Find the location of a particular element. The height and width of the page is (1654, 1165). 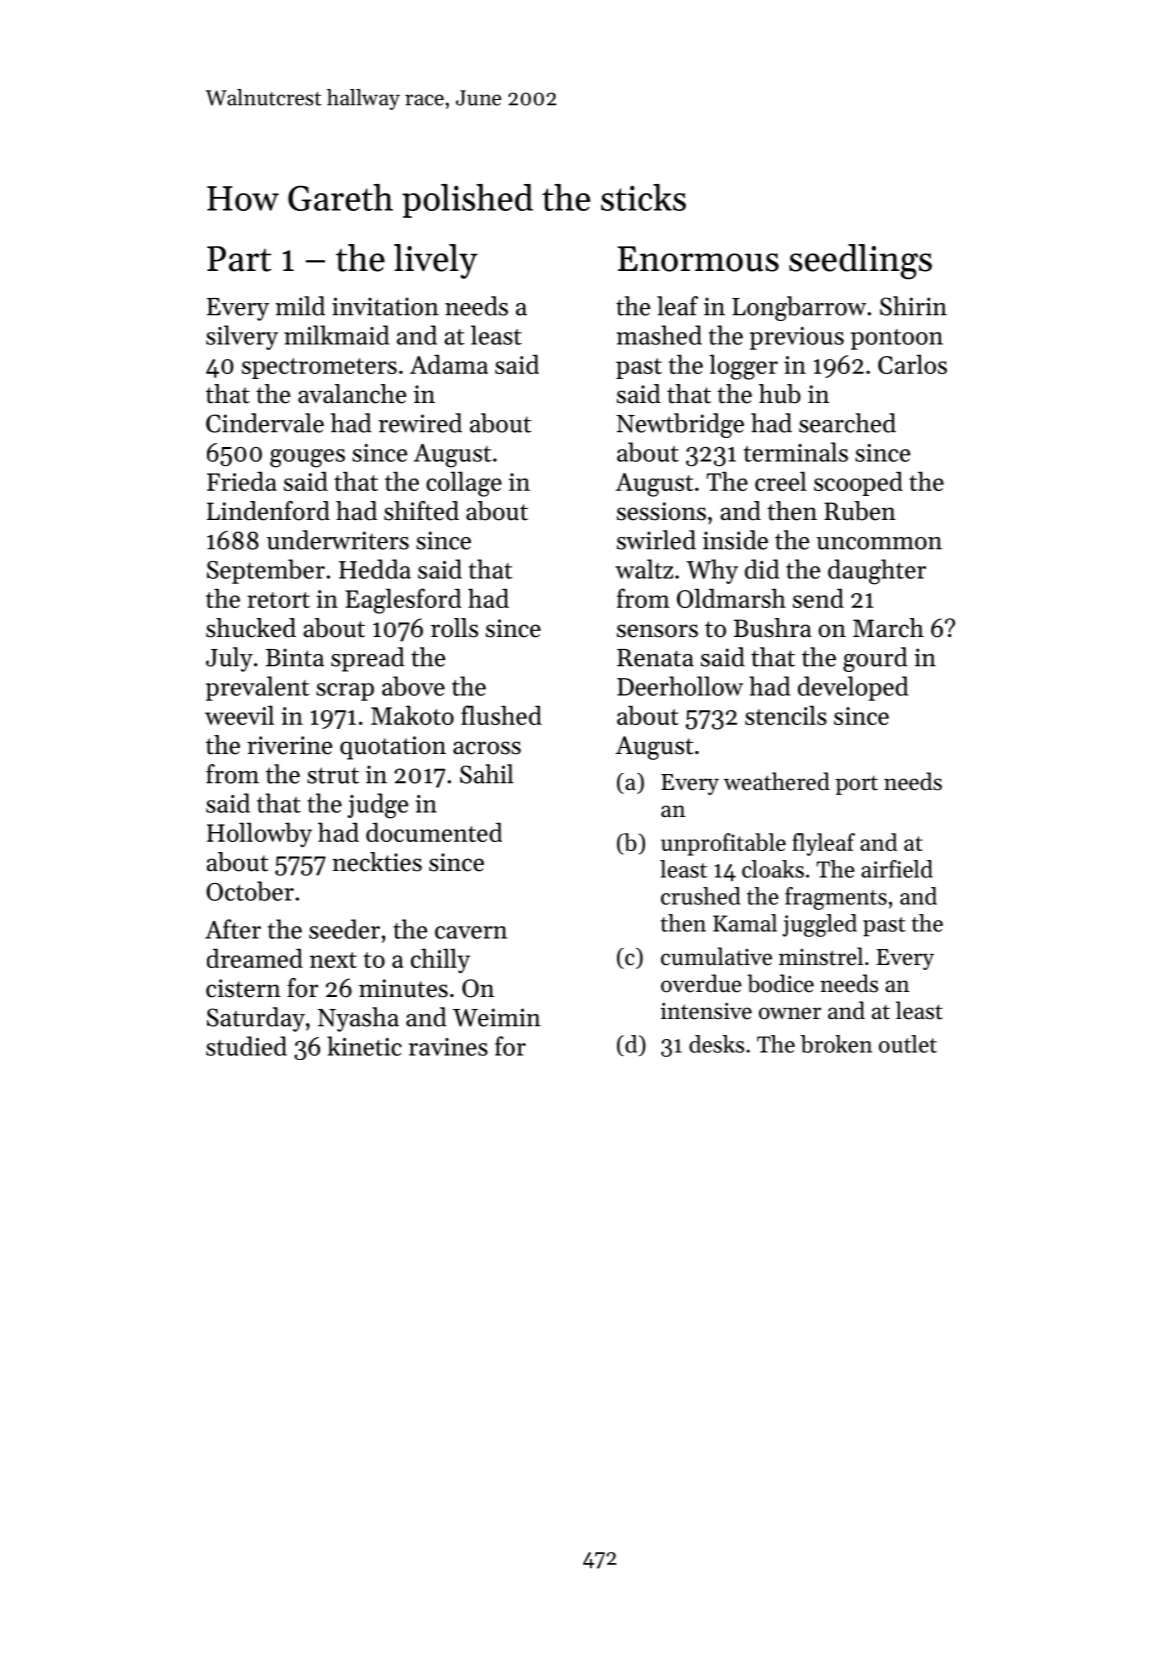

rolls is located at coordinates (454, 628).
